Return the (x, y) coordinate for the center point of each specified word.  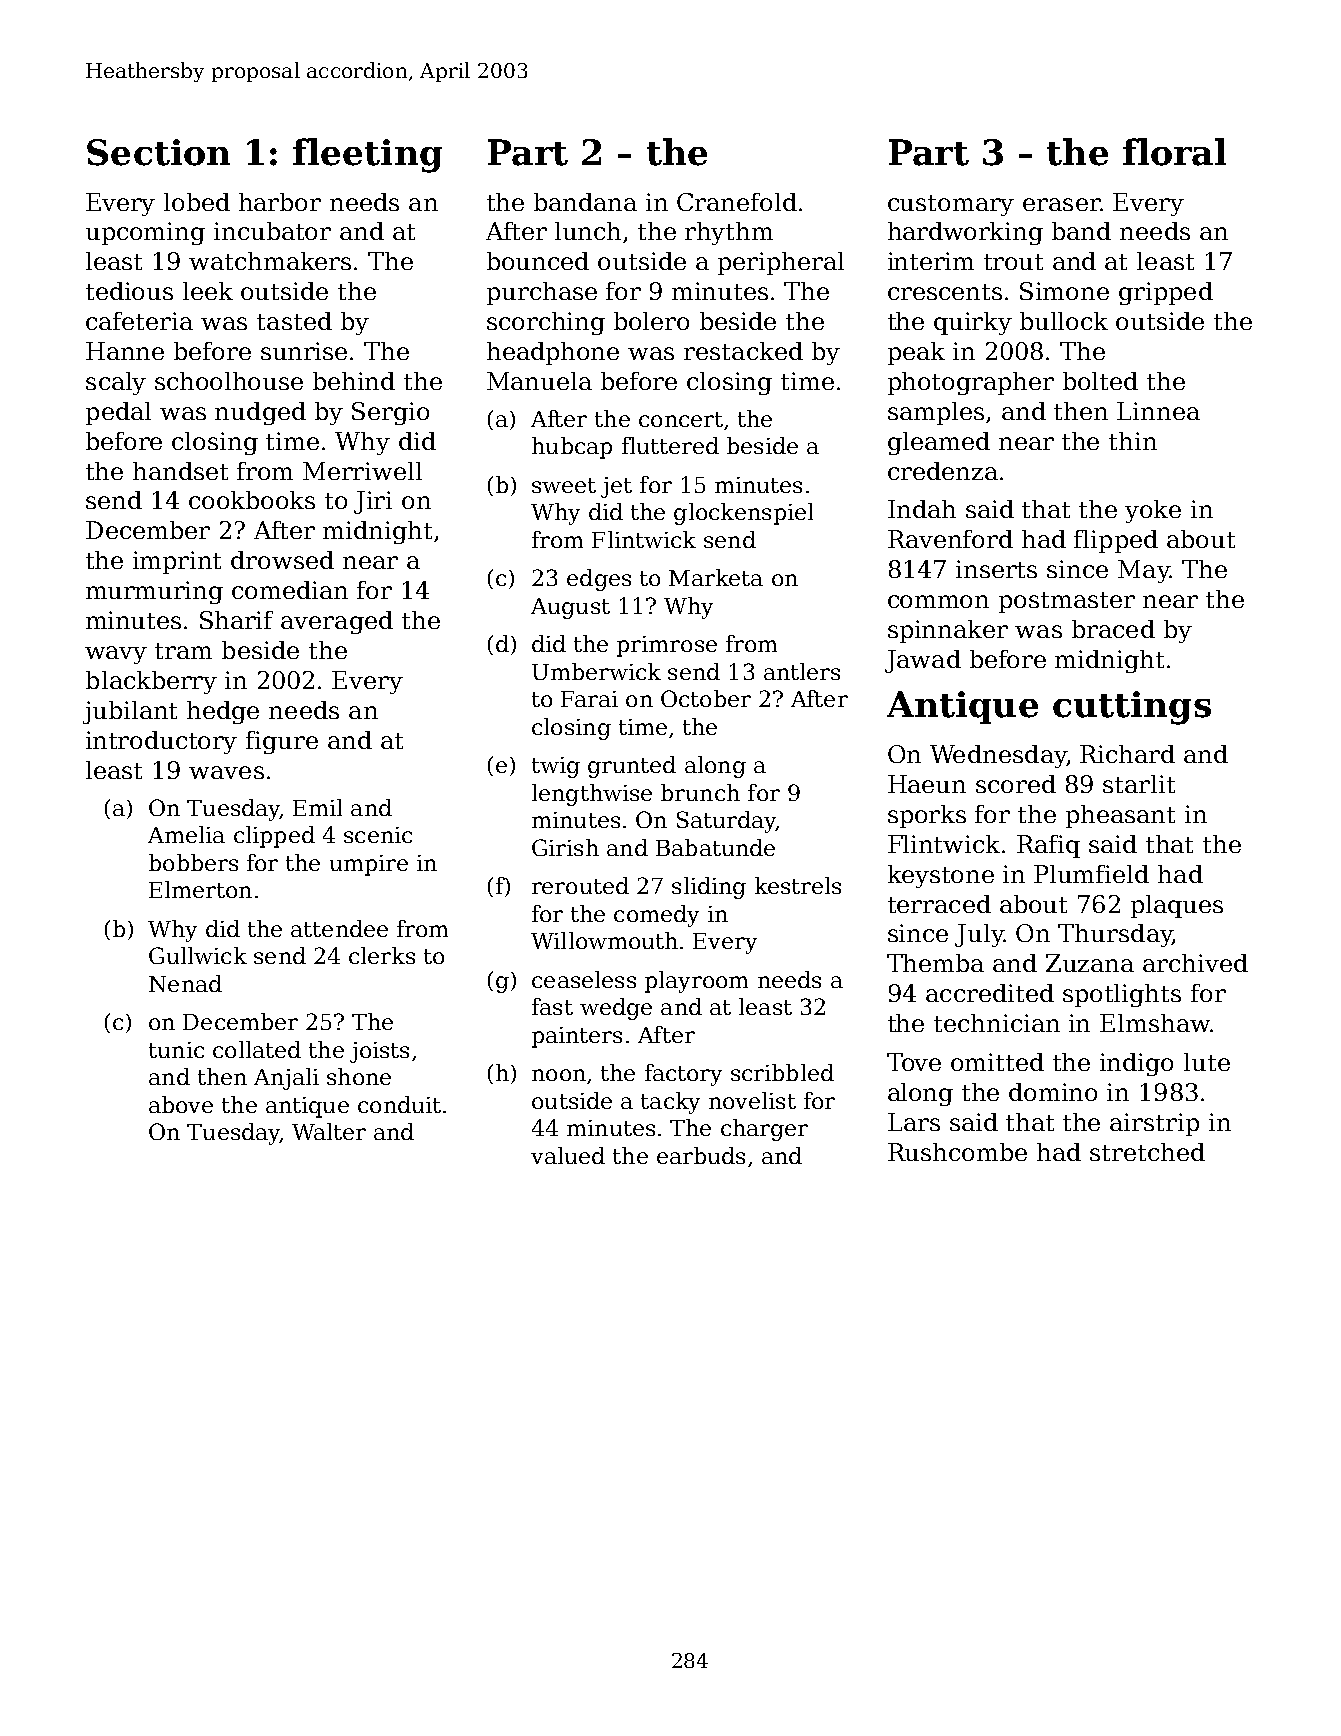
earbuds (701, 1155)
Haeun (927, 784)
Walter (329, 1131)
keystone (941, 876)
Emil (317, 807)
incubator (272, 231)
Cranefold (737, 202)
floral (1174, 152)
